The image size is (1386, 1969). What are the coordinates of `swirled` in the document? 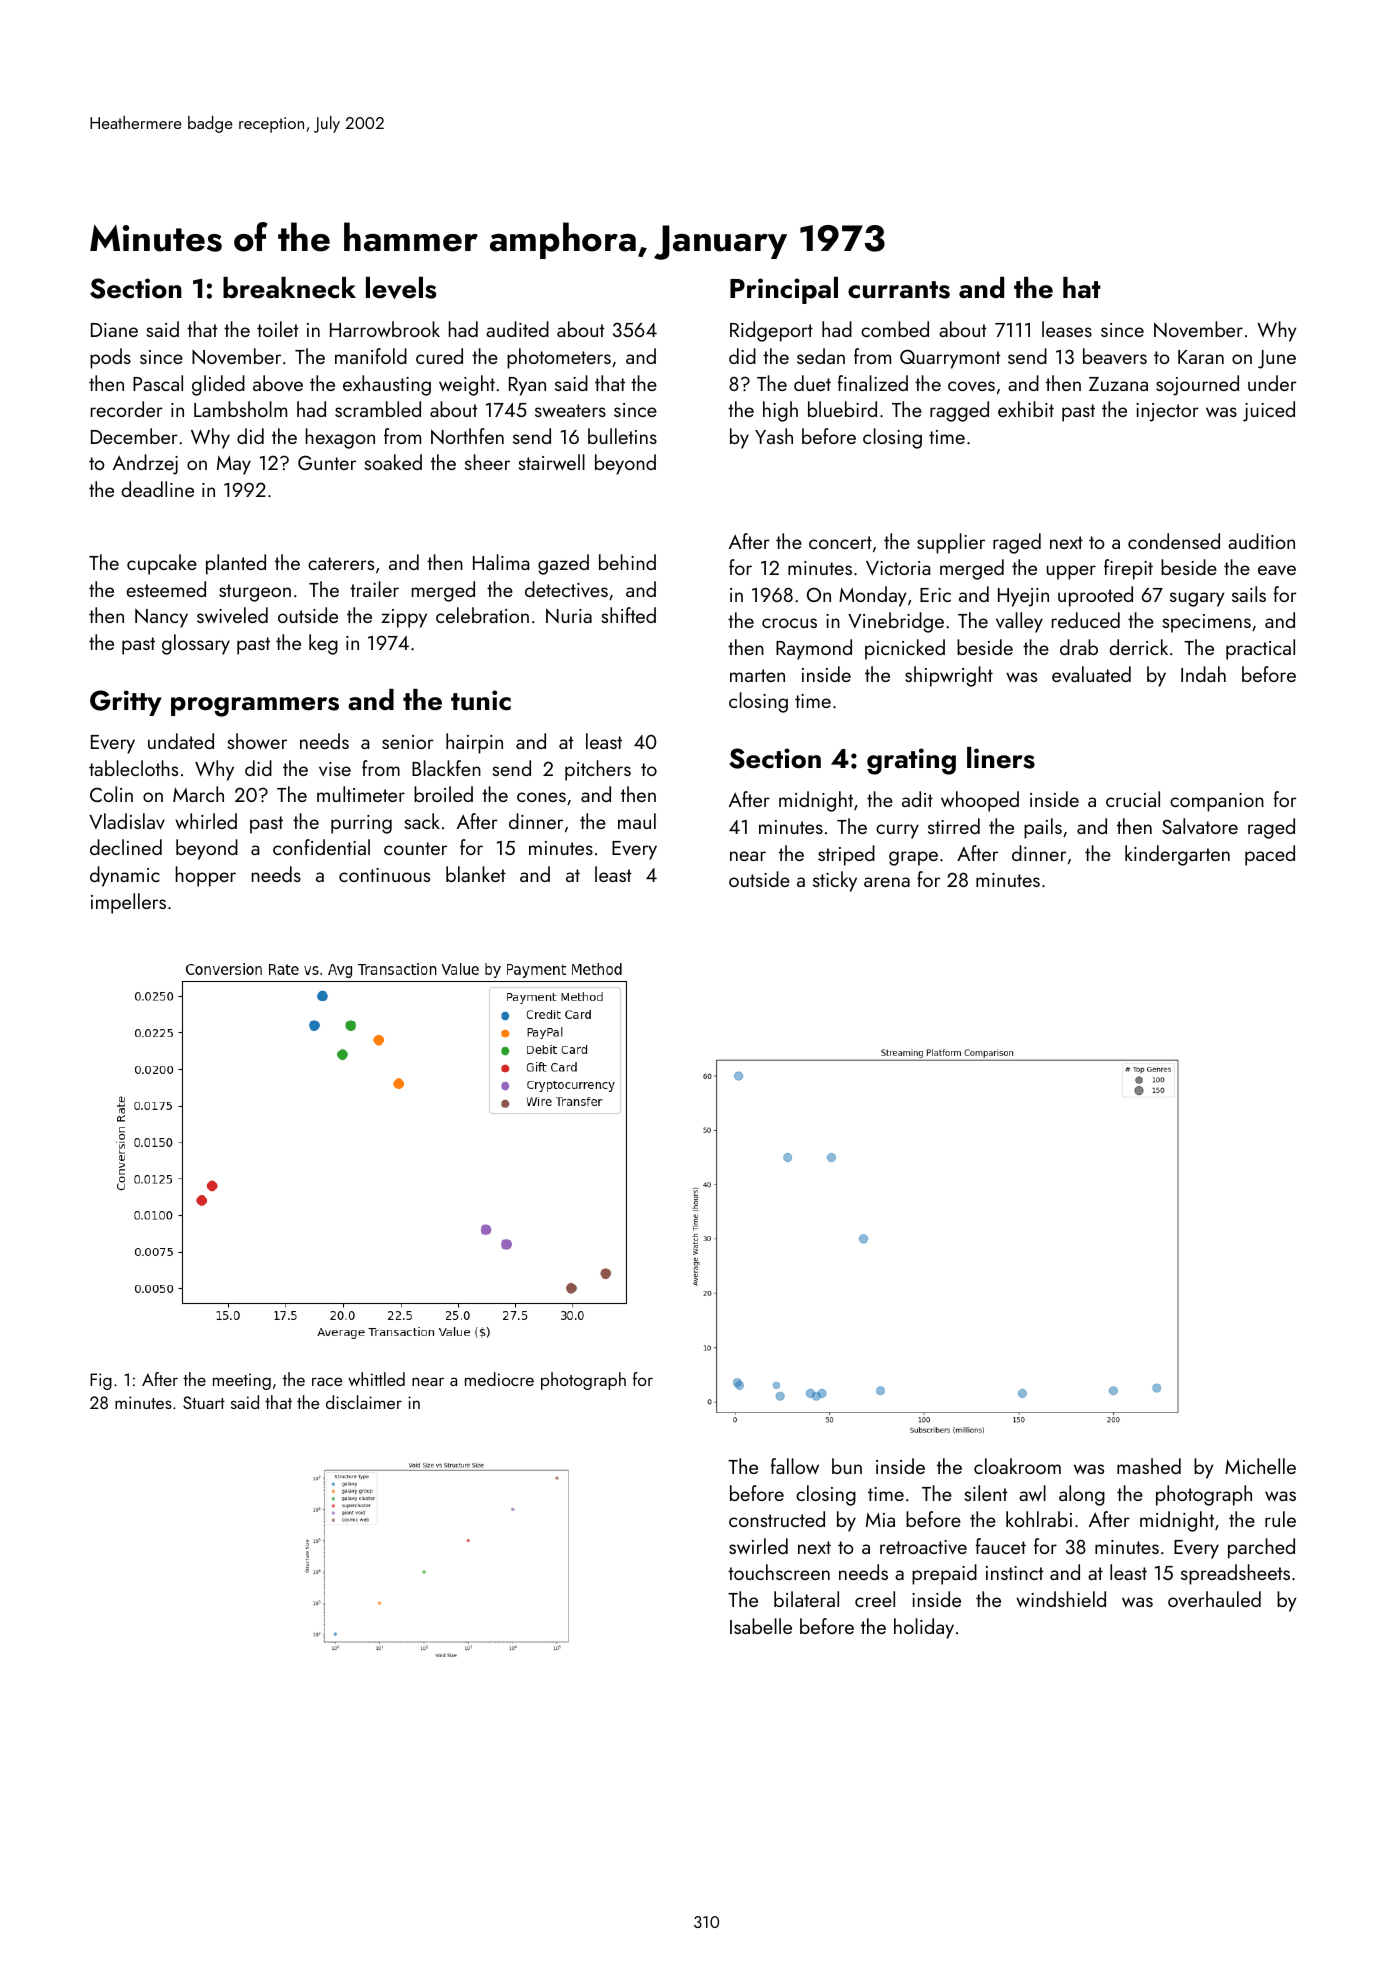 It's located at (758, 1546).
